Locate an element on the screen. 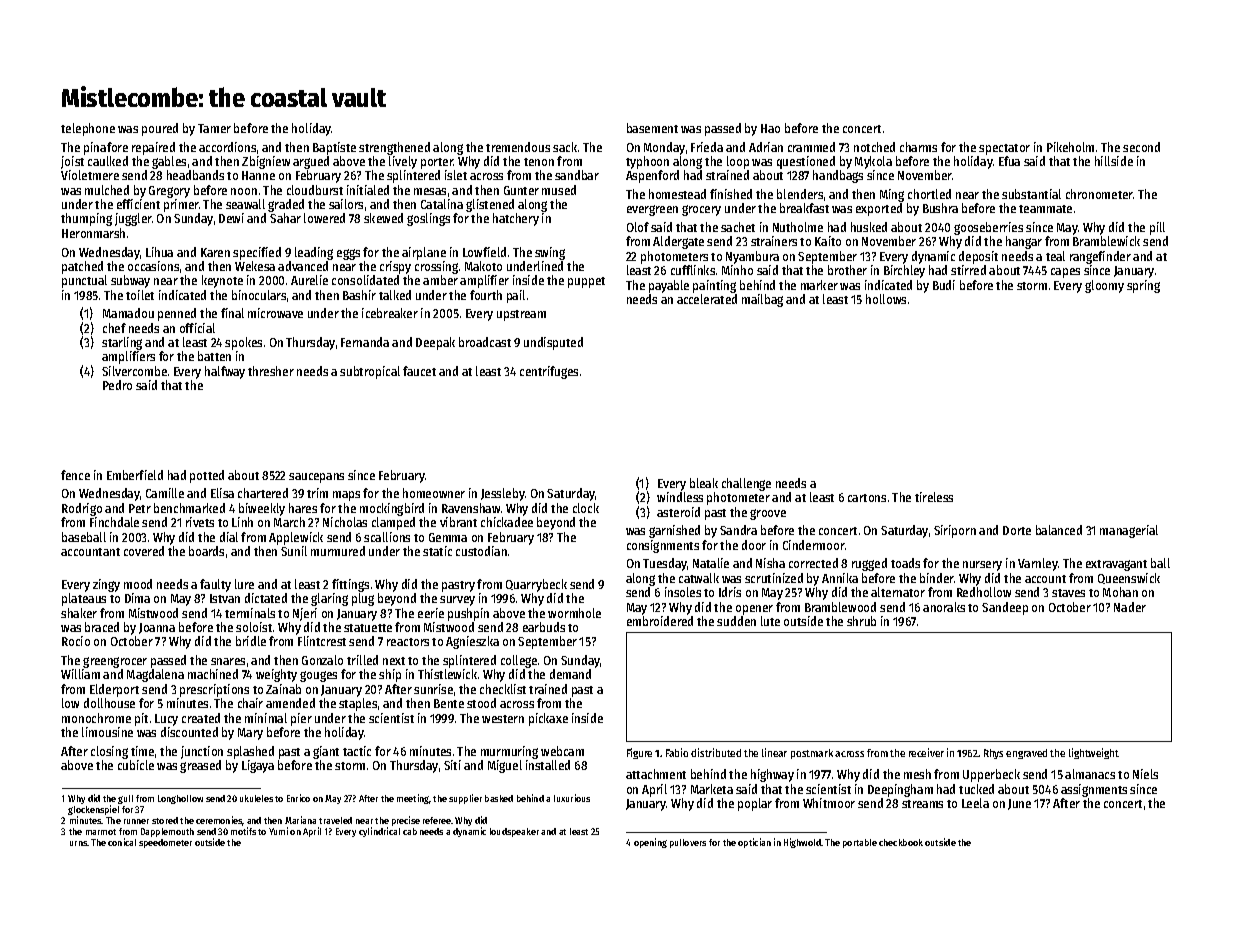  supplier is located at coordinates (465, 799).
